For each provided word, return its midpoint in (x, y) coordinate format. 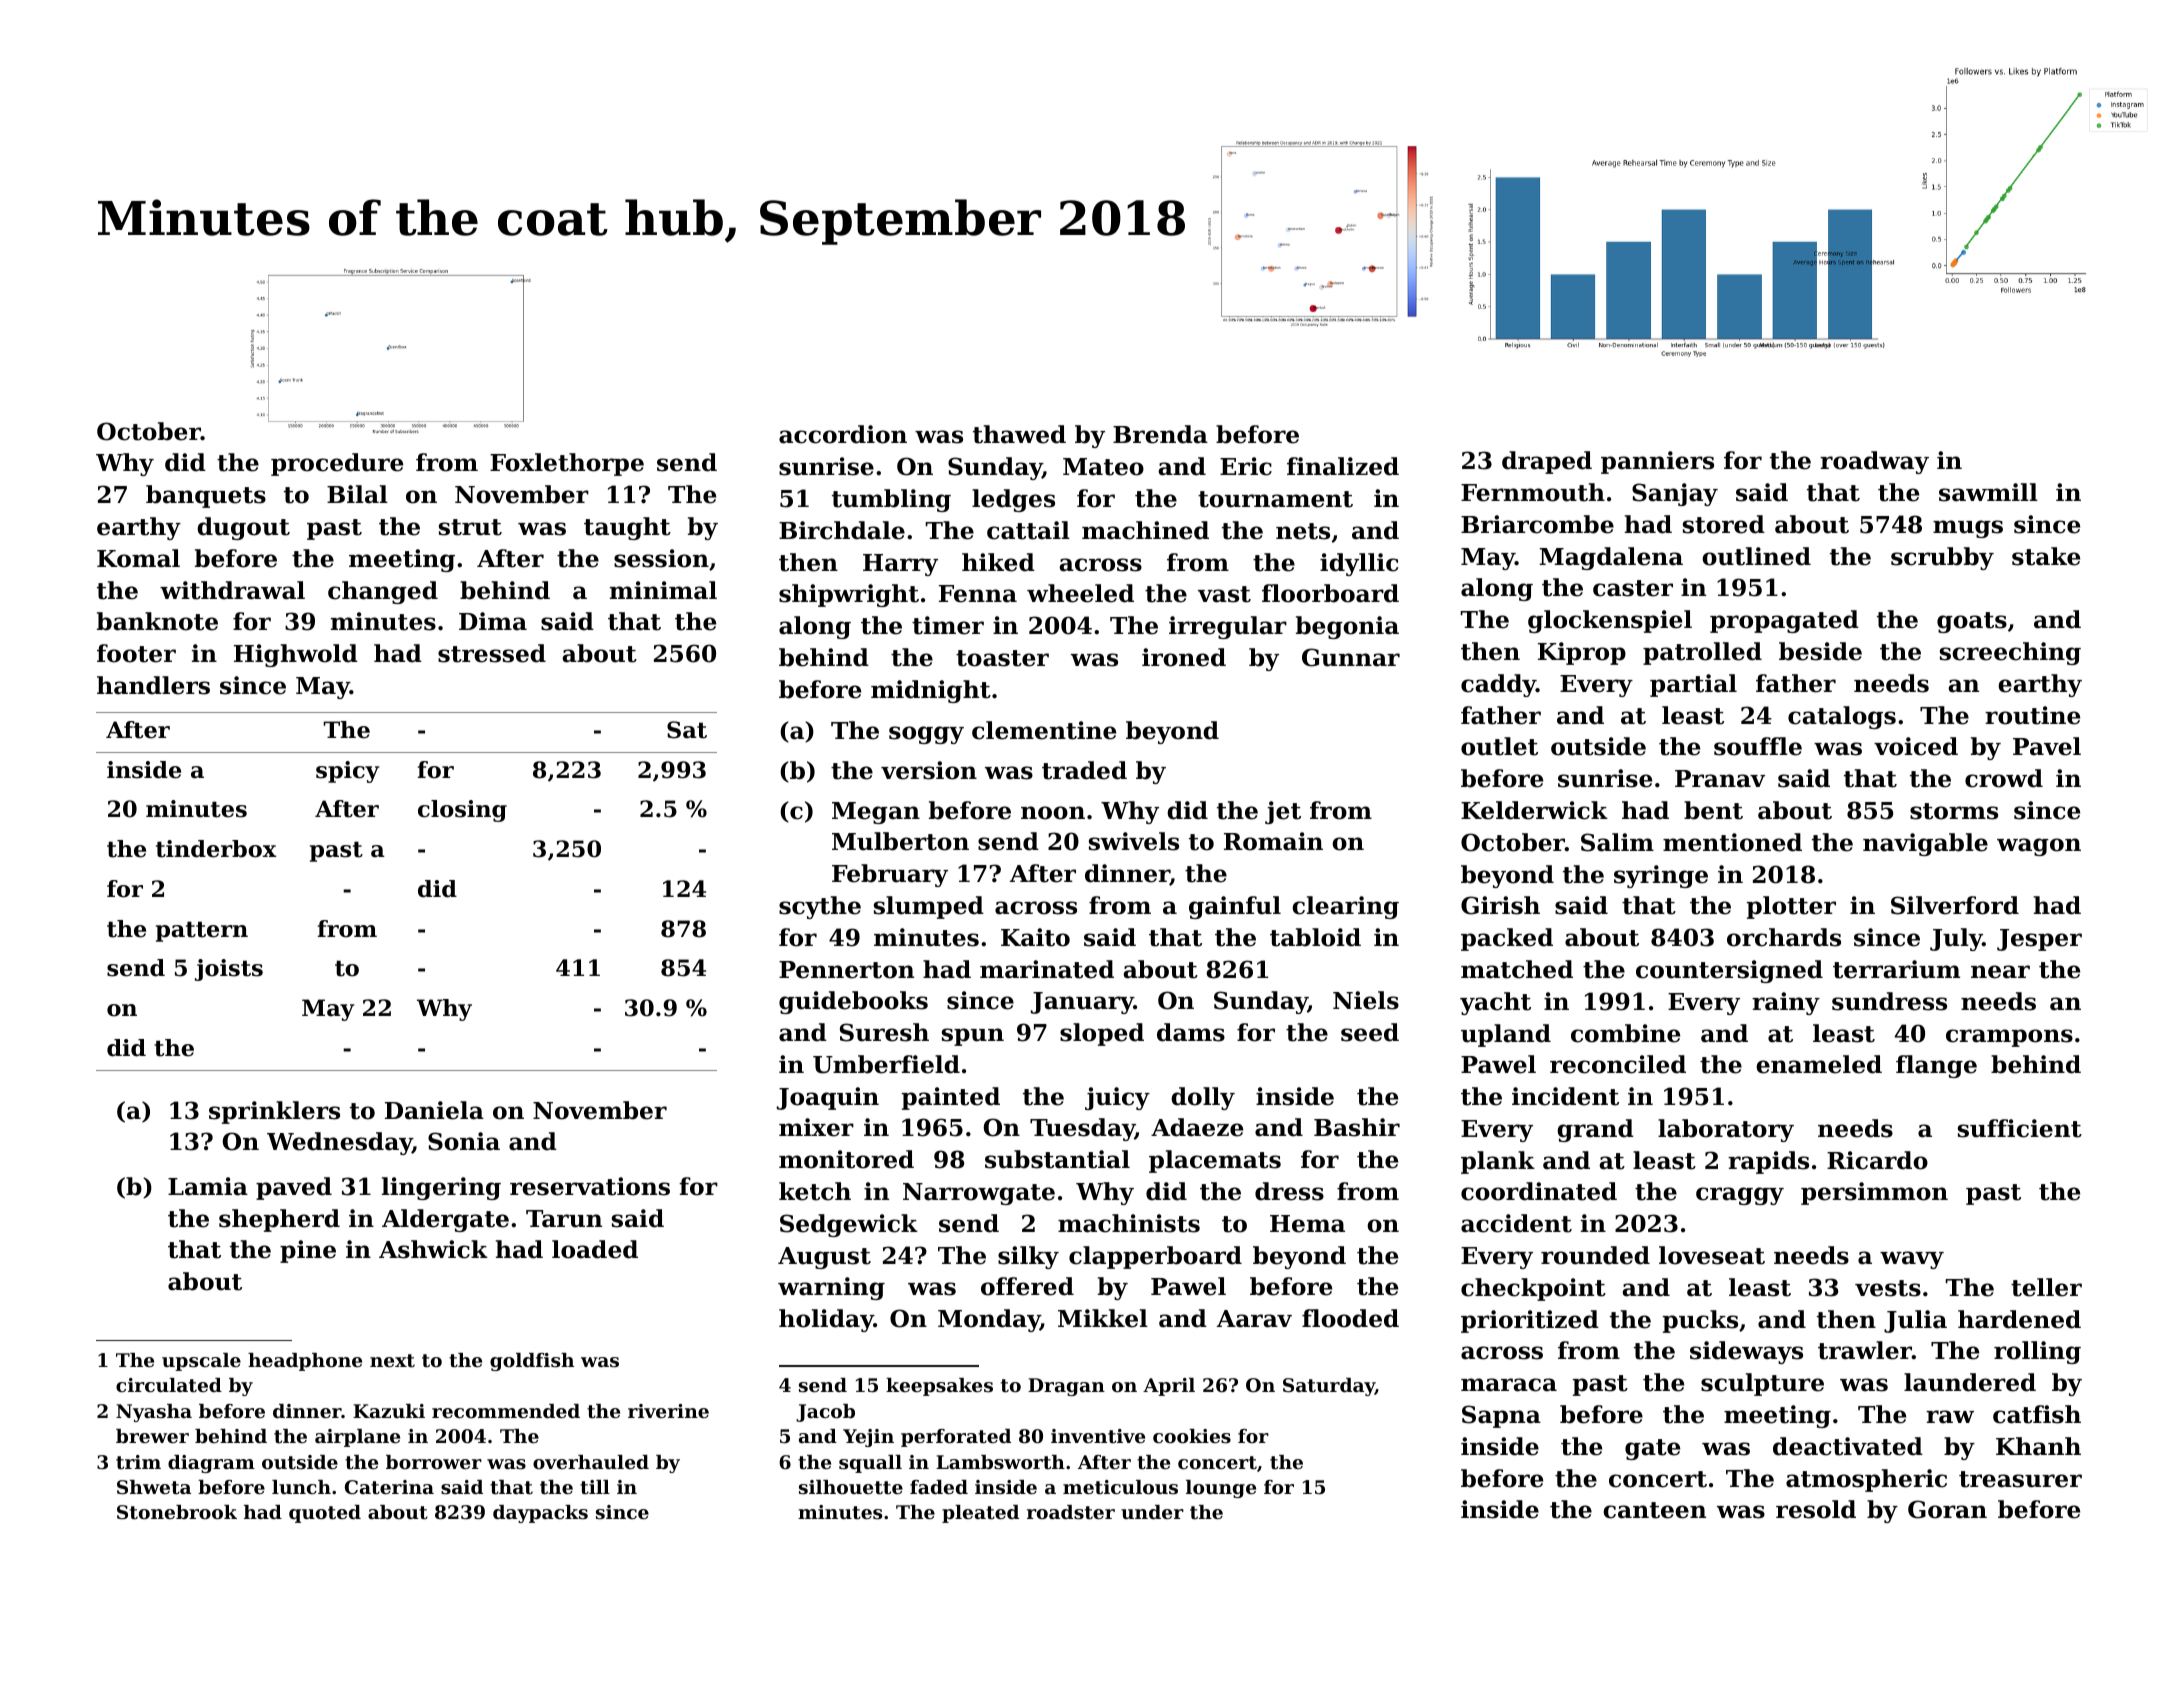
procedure (337, 464)
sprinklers (274, 1112)
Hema (1307, 1224)
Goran (1947, 1509)
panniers (1657, 462)
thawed (1019, 434)
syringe (1661, 876)
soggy (926, 735)
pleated (980, 1514)
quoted (325, 1514)
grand (1595, 1130)
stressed (492, 653)
